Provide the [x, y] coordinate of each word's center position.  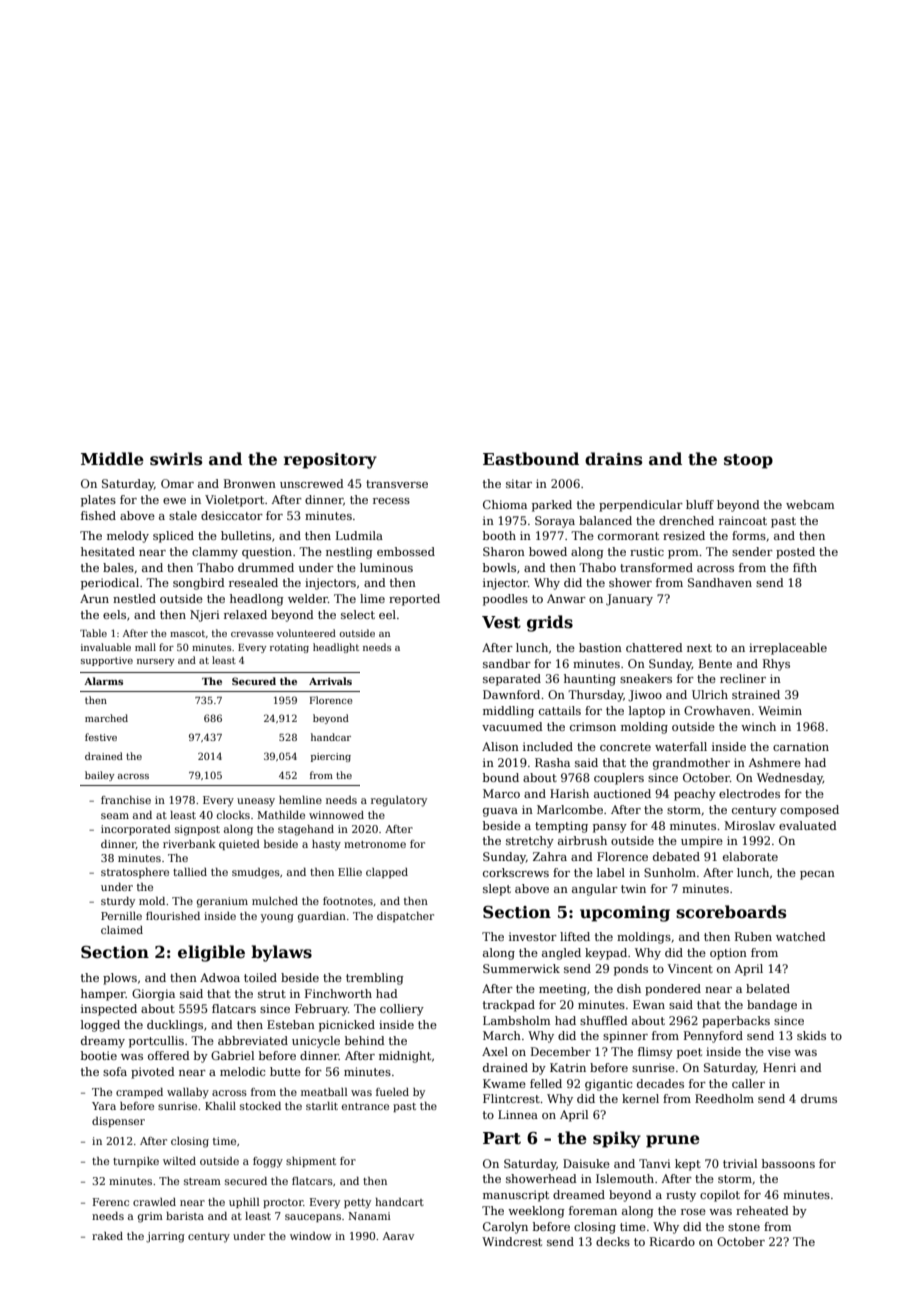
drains [613, 459]
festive [101, 737]
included [548, 746]
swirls [176, 459]
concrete [625, 747]
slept [497, 890]
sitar [519, 483]
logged [100, 1026]
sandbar [507, 663]
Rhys [776, 665]
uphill [244, 1203]
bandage [772, 1006]
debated [676, 856]
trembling [375, 979]
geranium [222, 902]
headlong [257, 600]
